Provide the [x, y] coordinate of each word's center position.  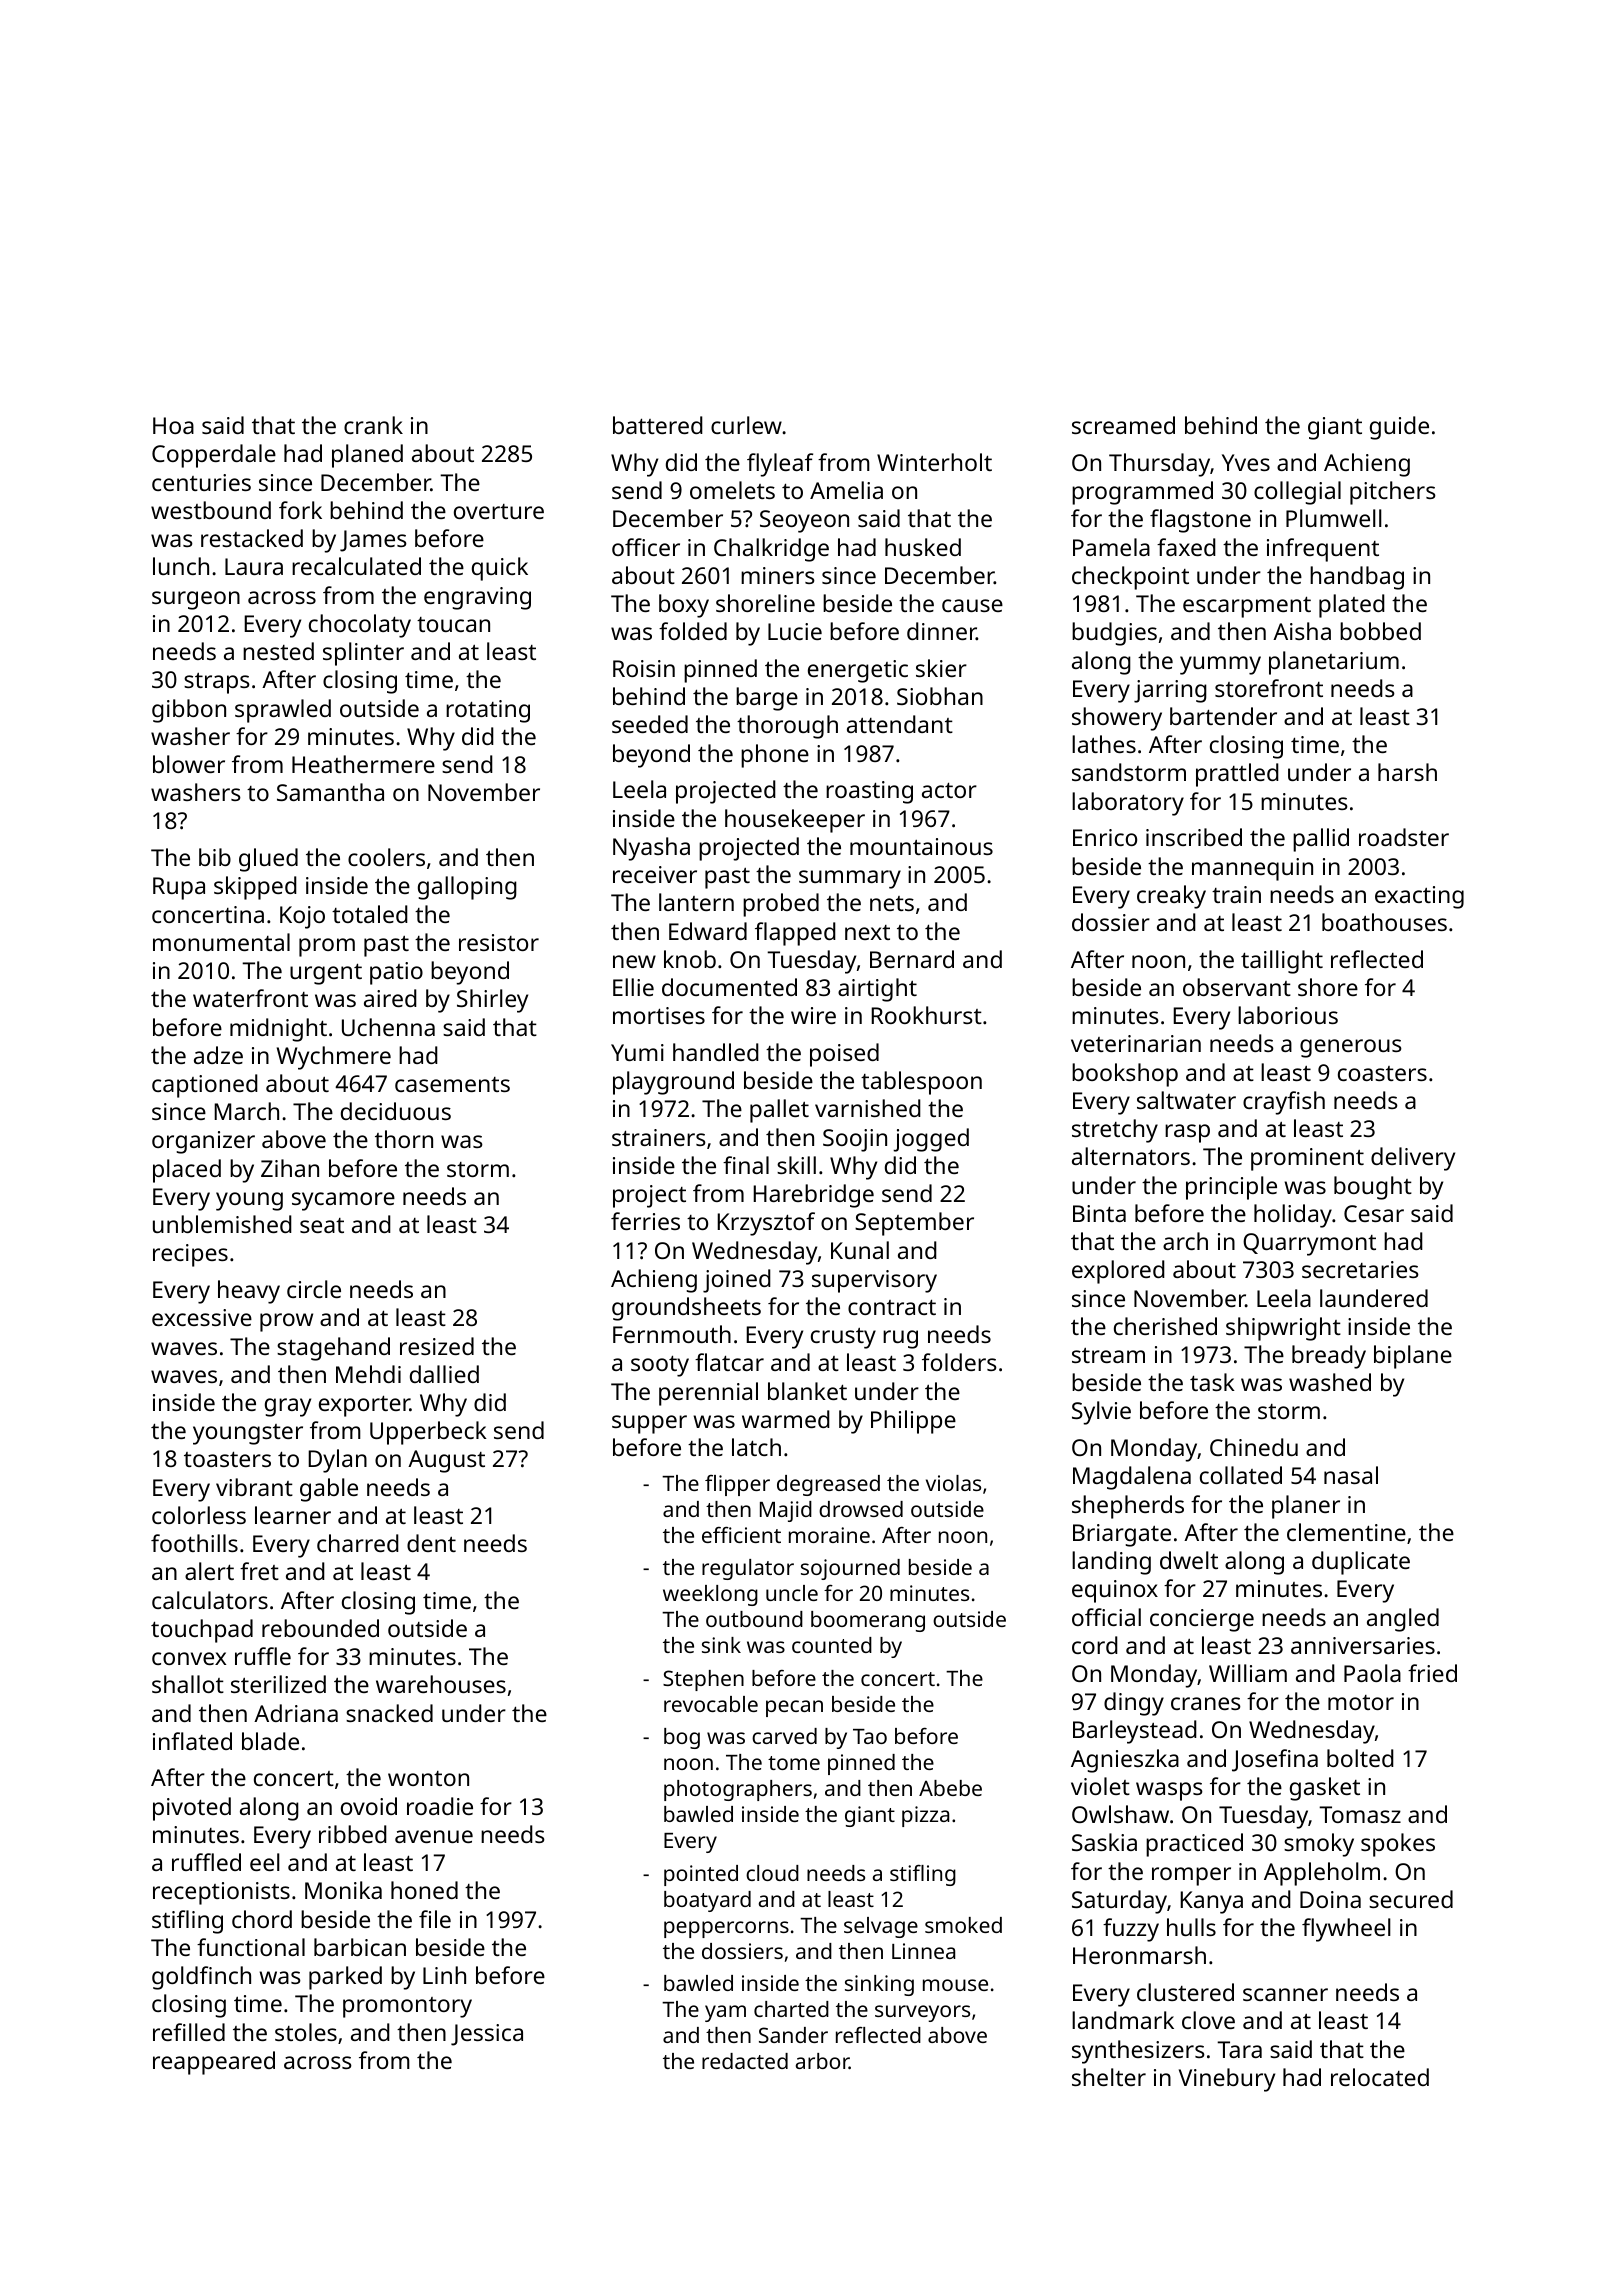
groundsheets [686, 1309]
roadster [1404, 837]
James [373, 541]
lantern [696, 902]
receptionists [221, 1893]
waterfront [250, 998]
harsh [1407, 772]
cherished [1165, 1326]
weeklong [710, 1595]
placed [187, 1171]
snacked [389, 1713]
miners [778, 575]
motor [1361, 1702]
